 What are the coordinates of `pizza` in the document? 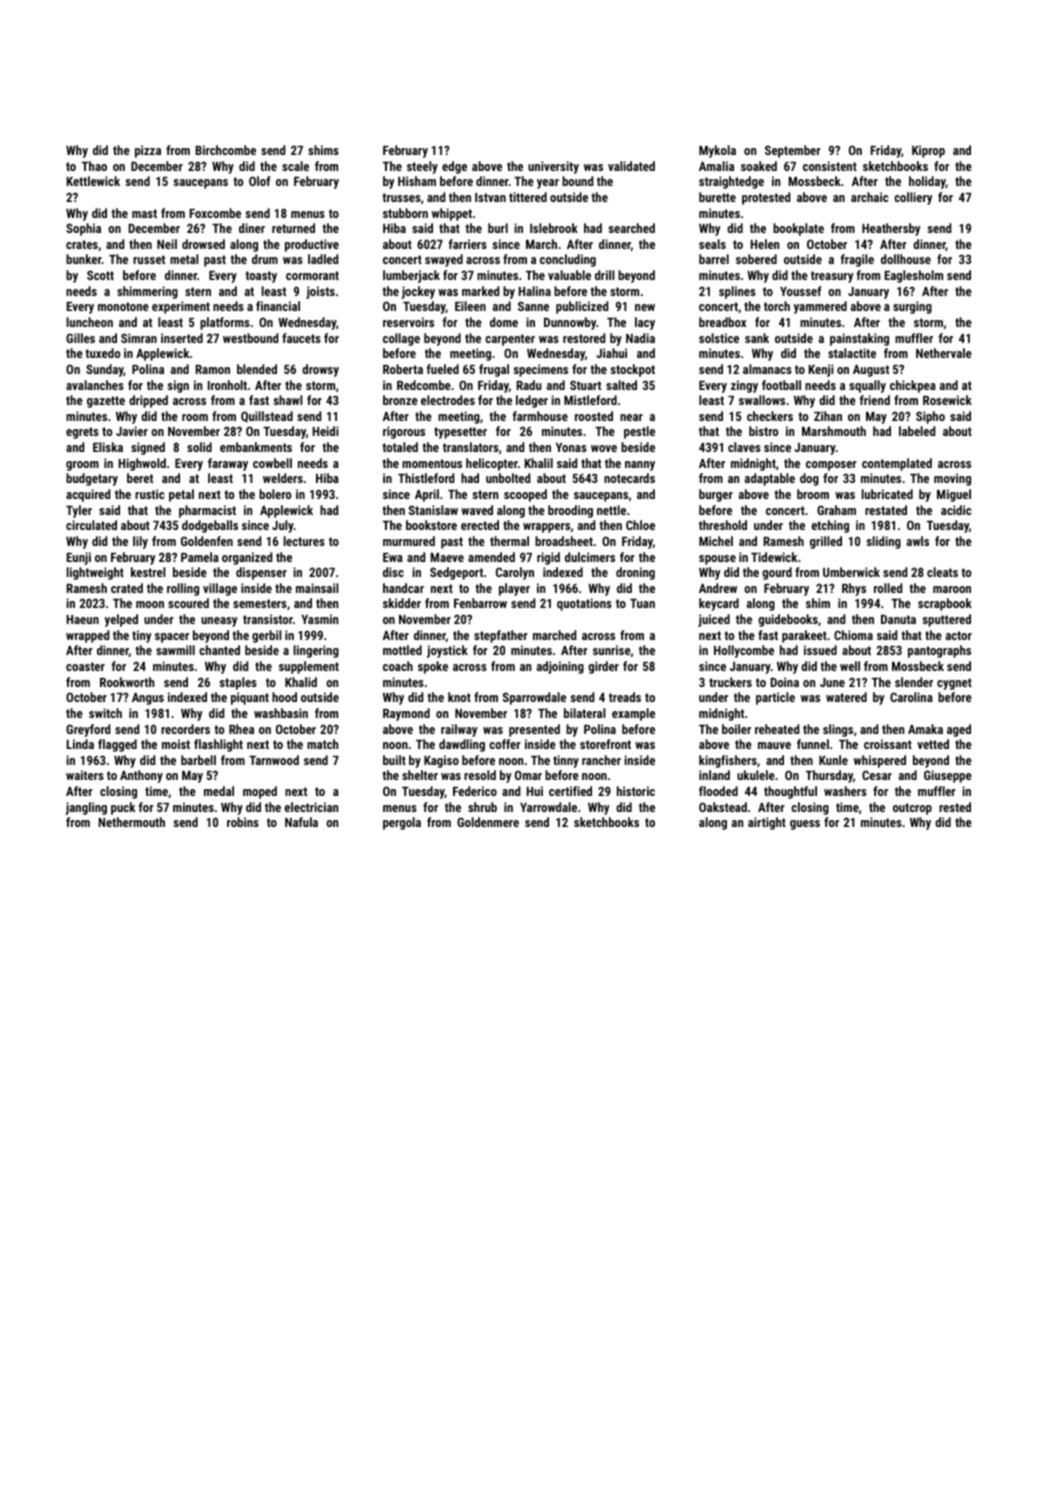 It's located at (148, 151).
